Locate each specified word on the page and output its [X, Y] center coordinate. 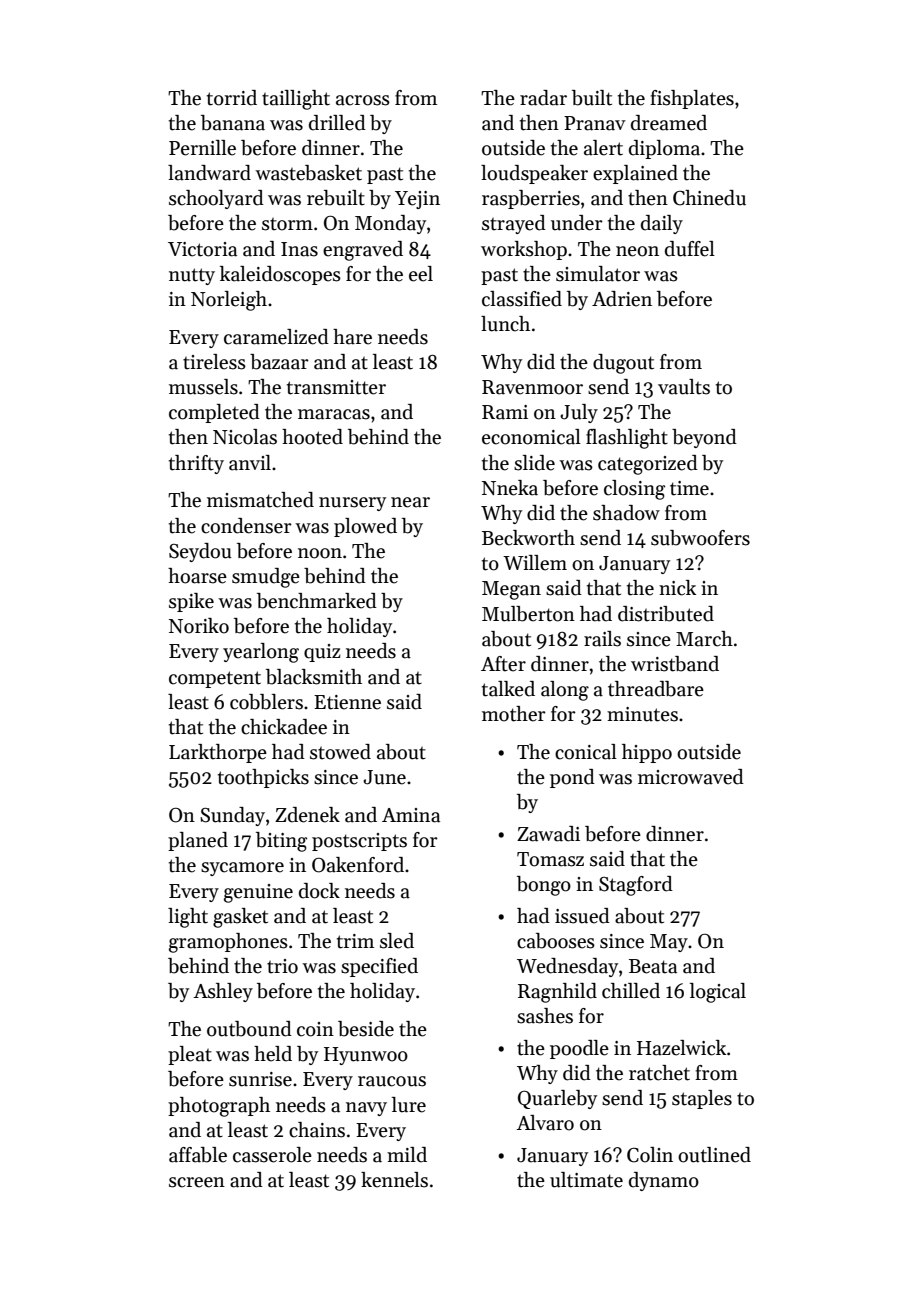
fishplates [692, 99]
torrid [232, 98]
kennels [394, 1180]
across [363, 100]
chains [317, 1130]
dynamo [664, 1181]
